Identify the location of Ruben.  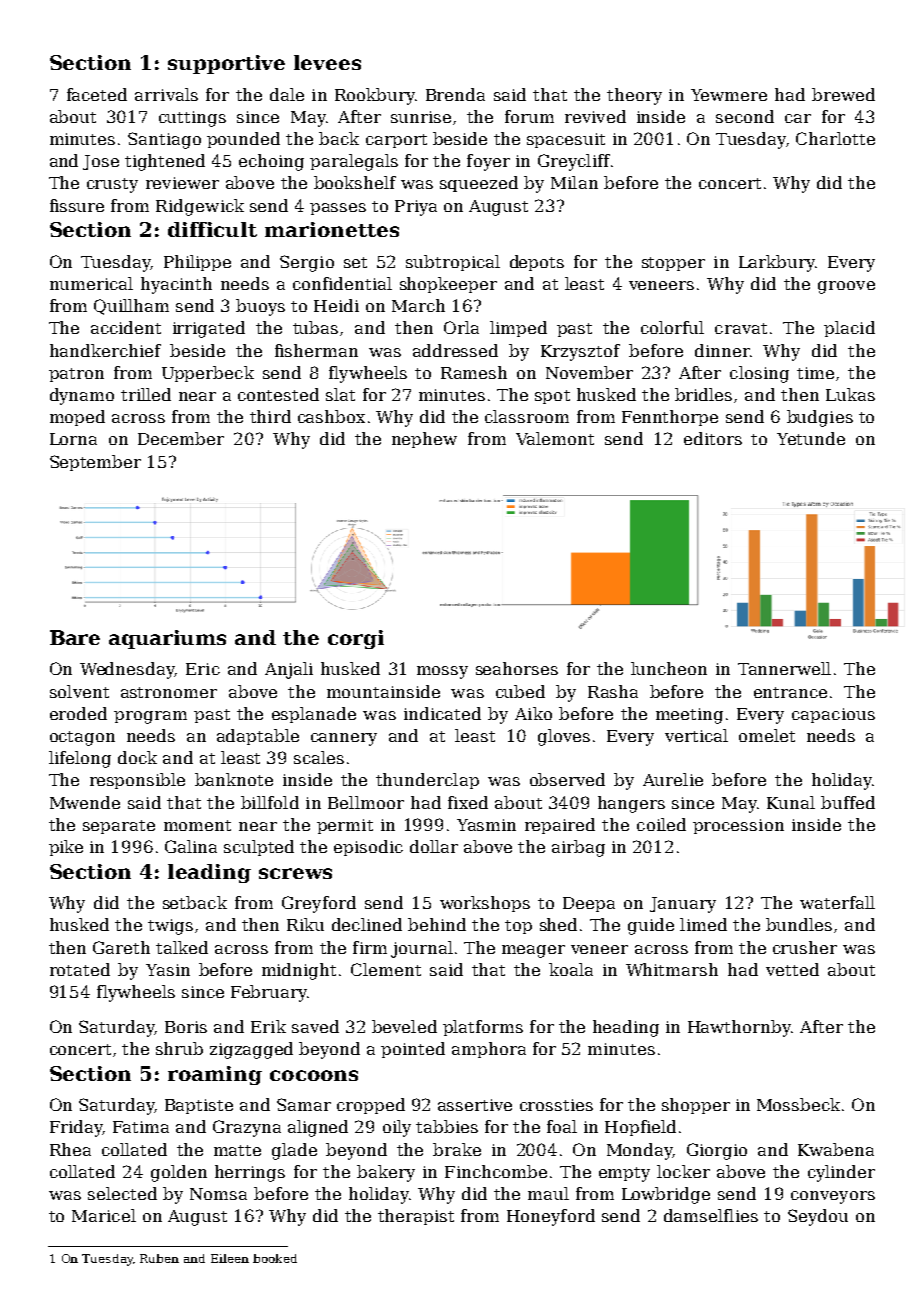
(159, 1258).
